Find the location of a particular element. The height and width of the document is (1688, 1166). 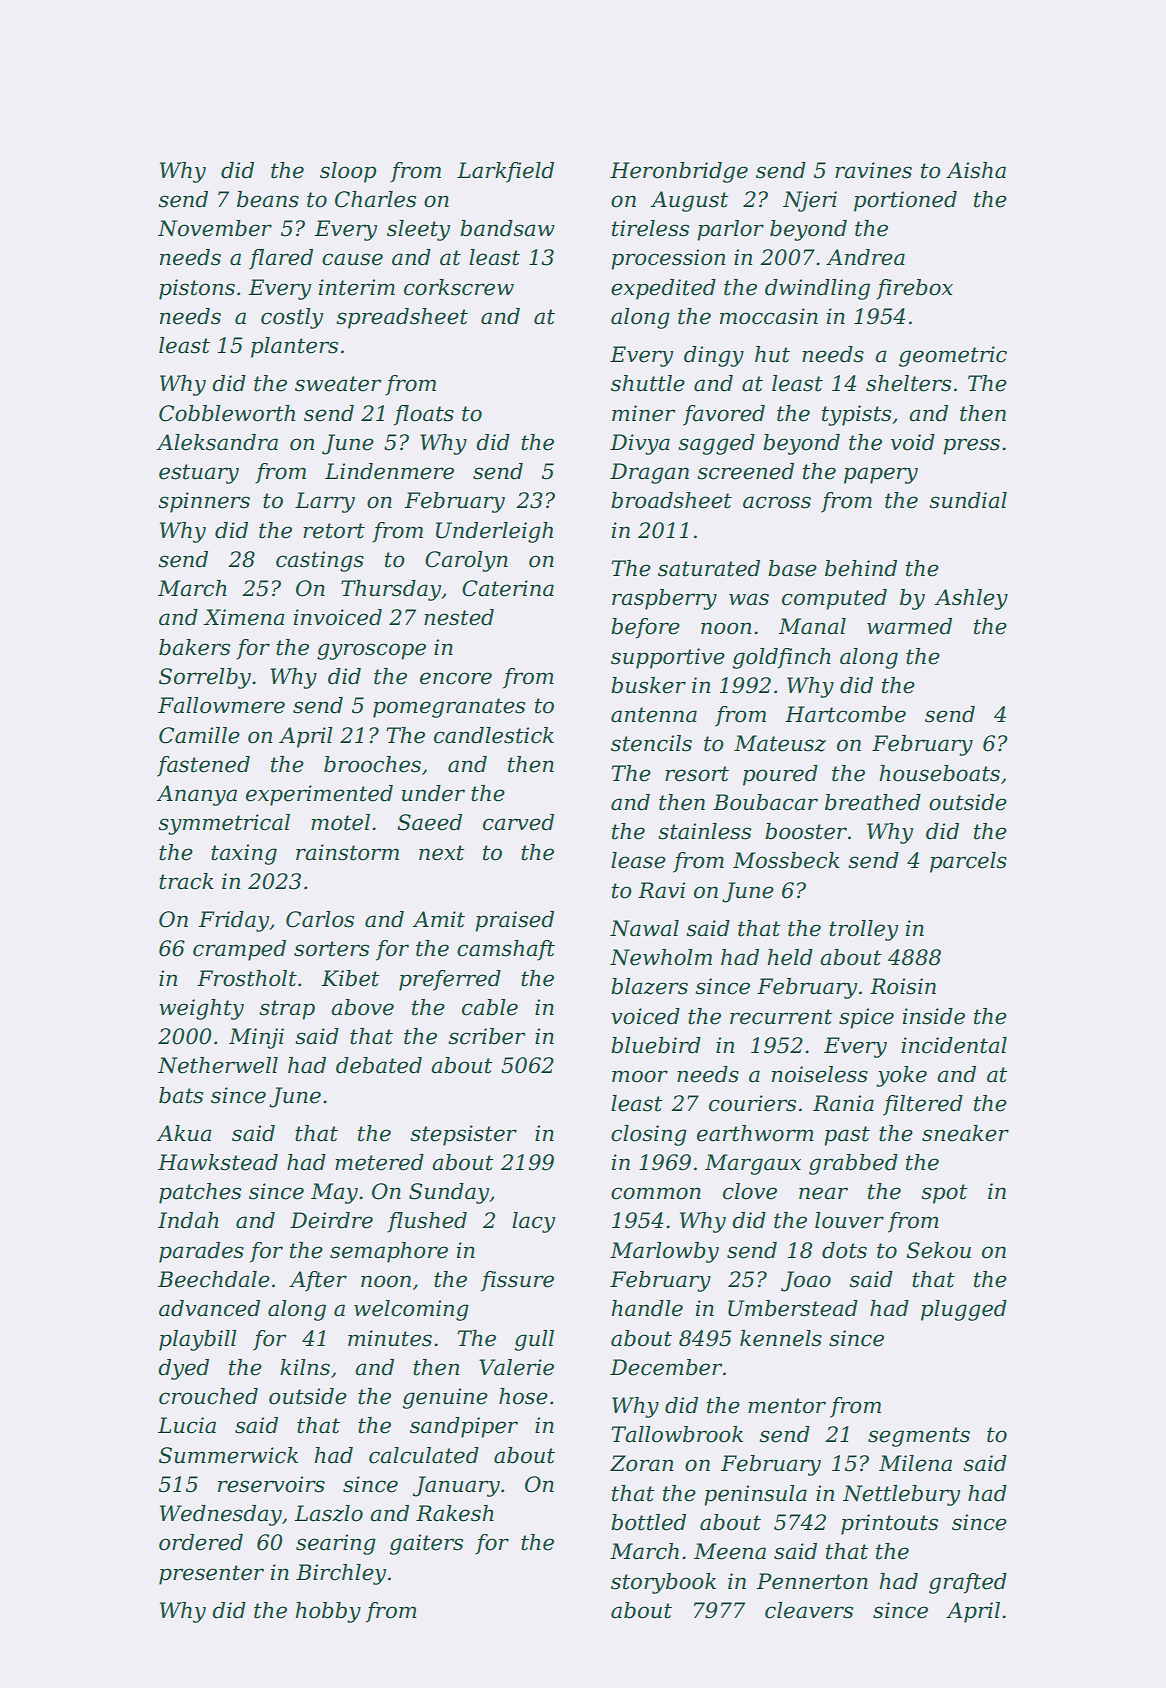

Tallowbrook is located at coordinates (677, 1434).
